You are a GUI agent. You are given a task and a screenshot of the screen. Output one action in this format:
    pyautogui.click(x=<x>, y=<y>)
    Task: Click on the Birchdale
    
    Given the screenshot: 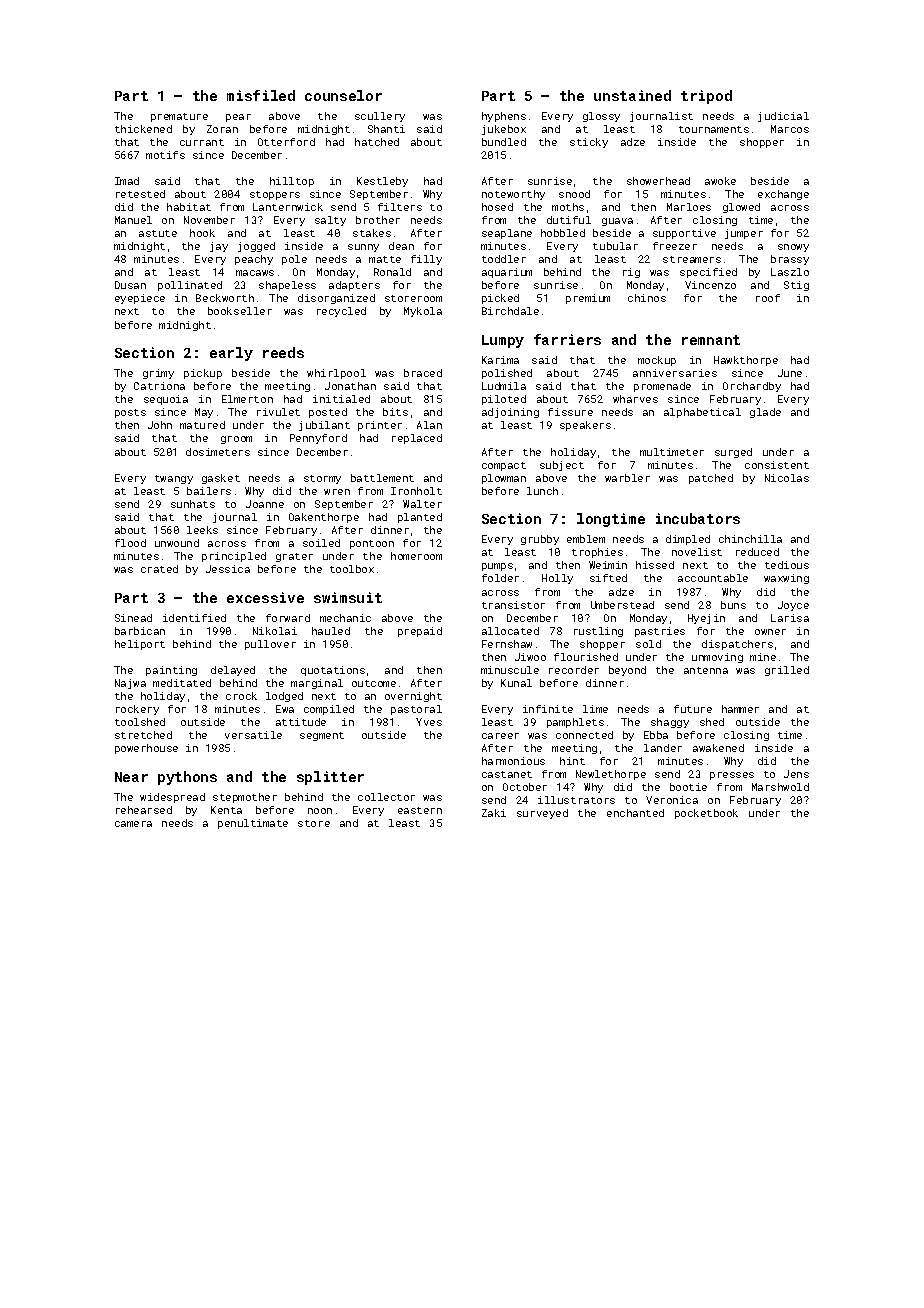 What is the action you would take?
    pyautogui.click(x=510, y=311)
